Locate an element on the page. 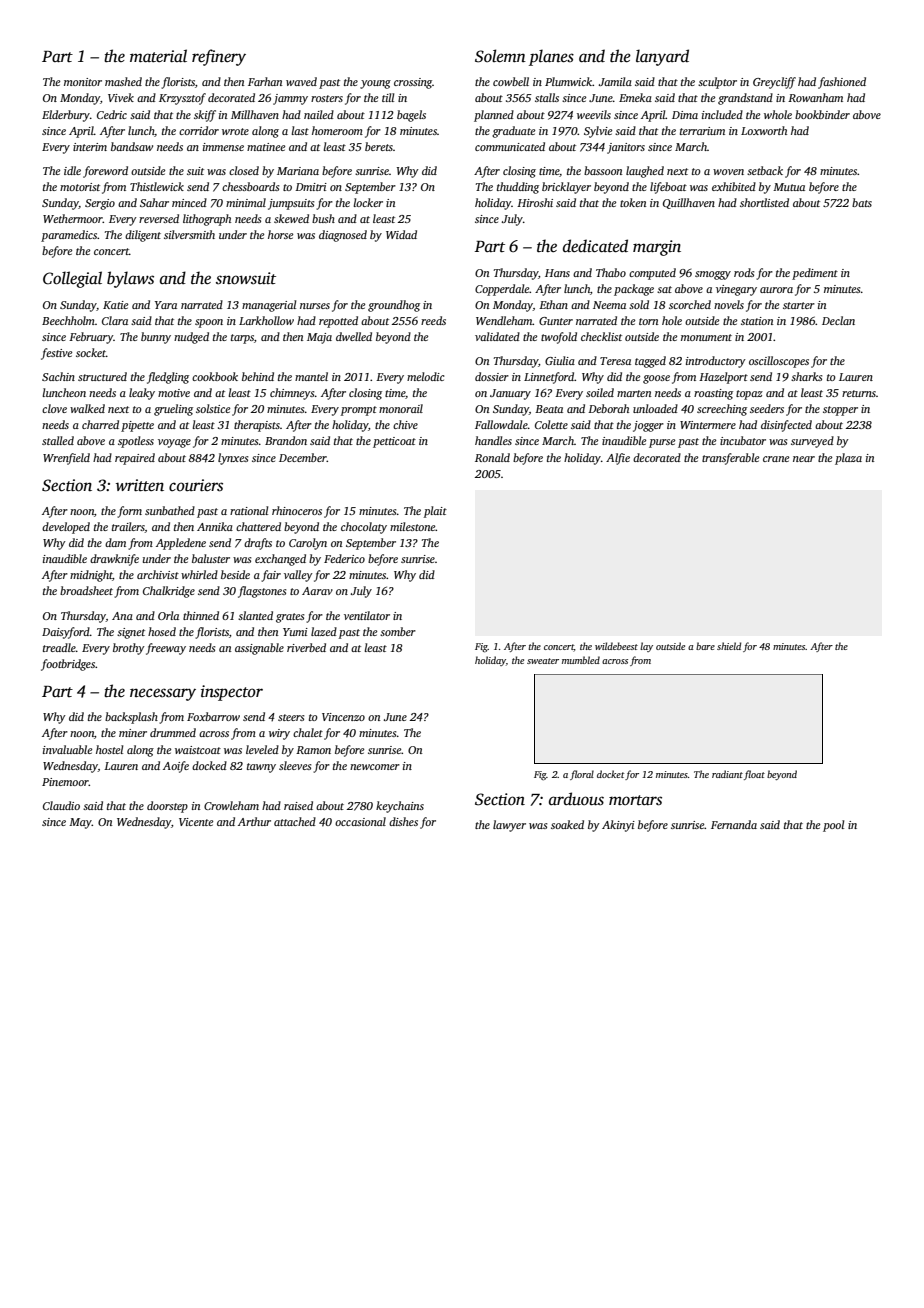 The height and width of the document is (1308, 924). Declan is located at coordinates (838, 320).
